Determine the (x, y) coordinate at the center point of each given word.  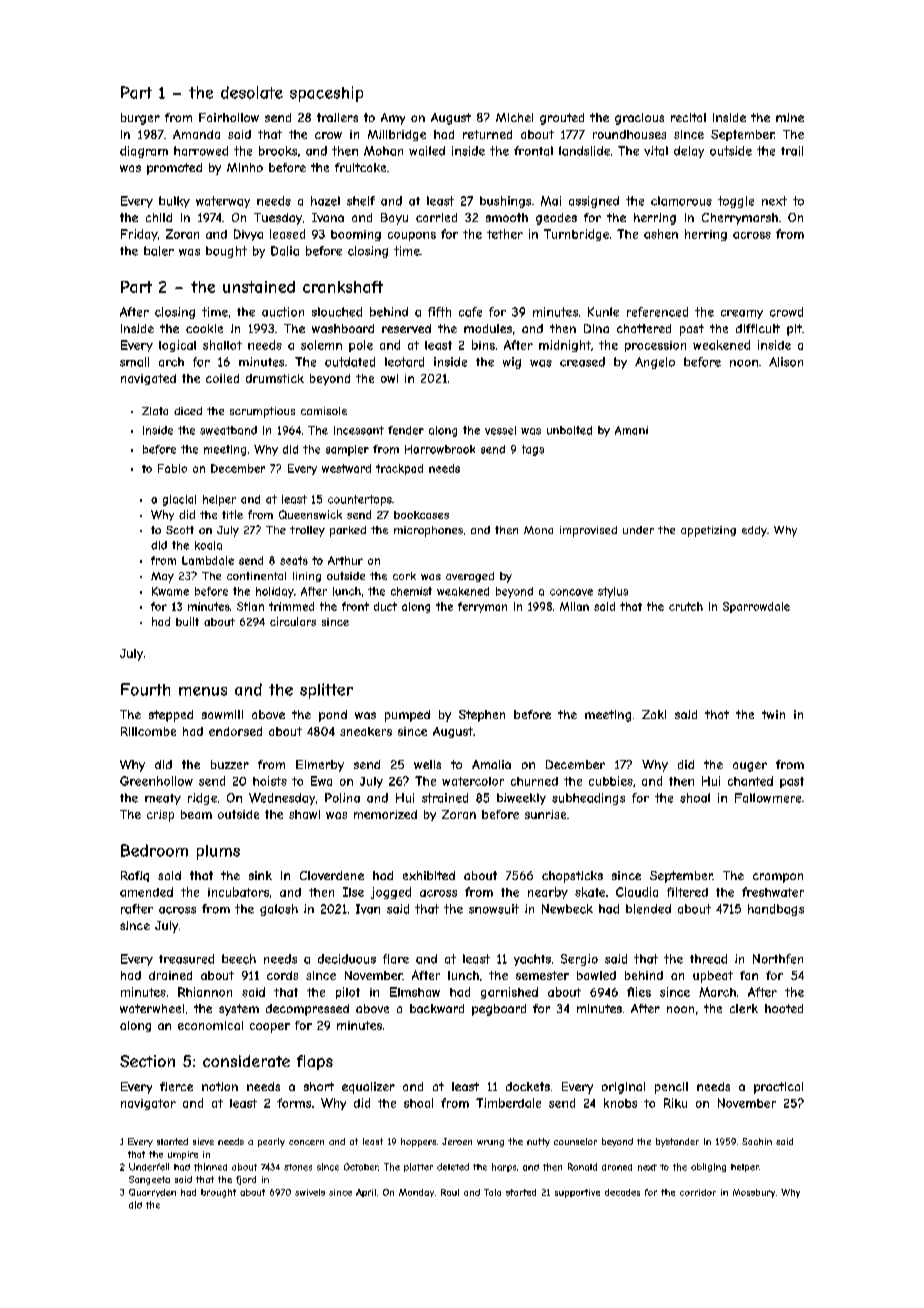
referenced (657, 312)
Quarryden (152, 1193)
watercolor (473, 781)
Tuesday (278, 219)
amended (146, 892)
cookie (204, 328)
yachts (532, 960)
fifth (439, 312)
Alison (786, 362)
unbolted (569, 430)
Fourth (145, 689)
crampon (778, 878)
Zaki (654, 714)
